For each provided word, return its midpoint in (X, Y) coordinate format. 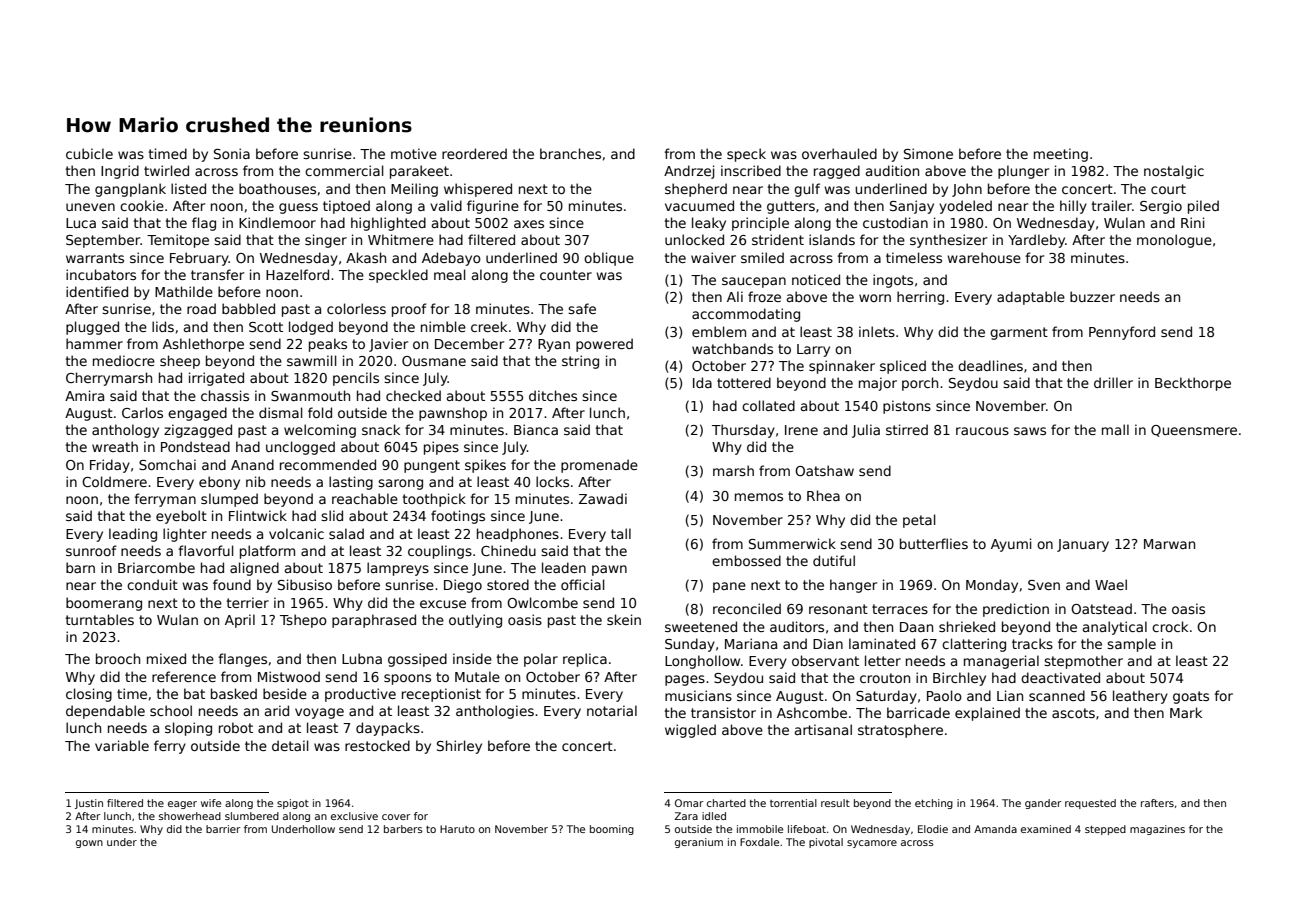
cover (396, 817)
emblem (719, 331)
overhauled (839, 153)
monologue (1174, 241)
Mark (1186, 712)
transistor (723, 712)
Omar (689, 803)
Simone (928, 153)
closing (89, 695)
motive (414, 153)
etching (934, 804)
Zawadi (603, 498)
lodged (311, 328)
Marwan (1169, 544)
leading (133, 535)
